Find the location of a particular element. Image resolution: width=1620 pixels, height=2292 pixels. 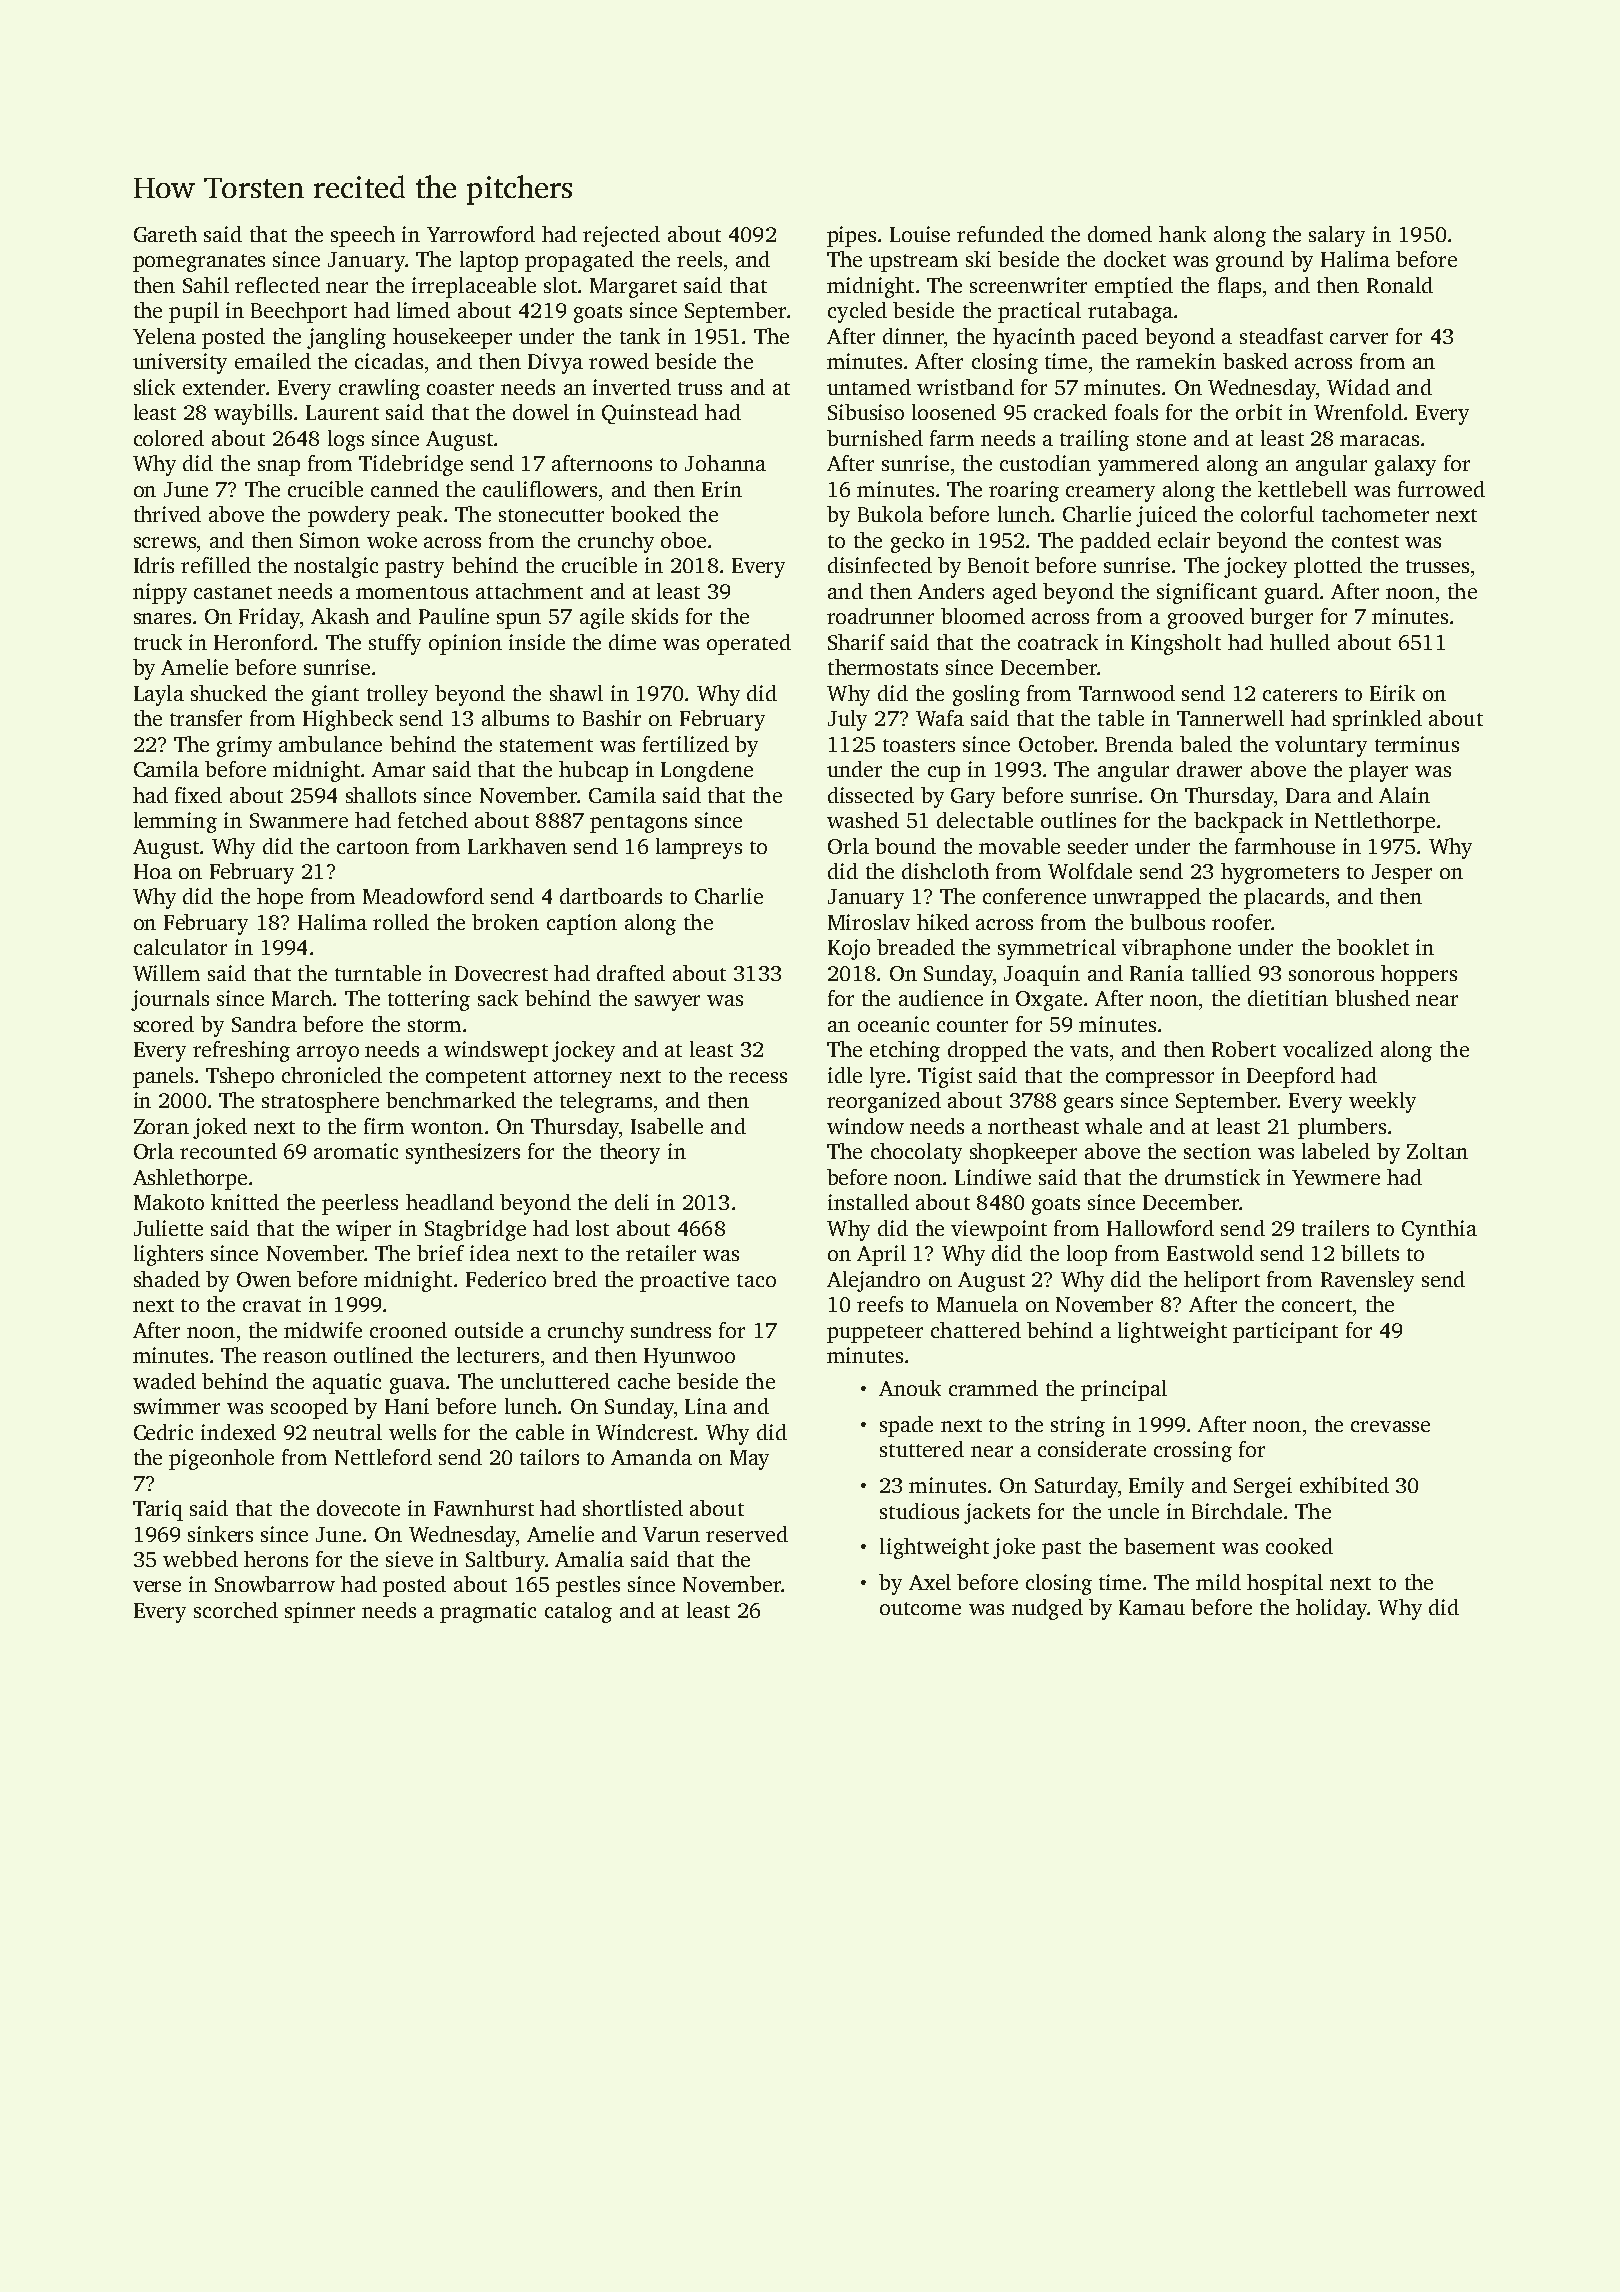

screws is located at coordinates (165, 542).
